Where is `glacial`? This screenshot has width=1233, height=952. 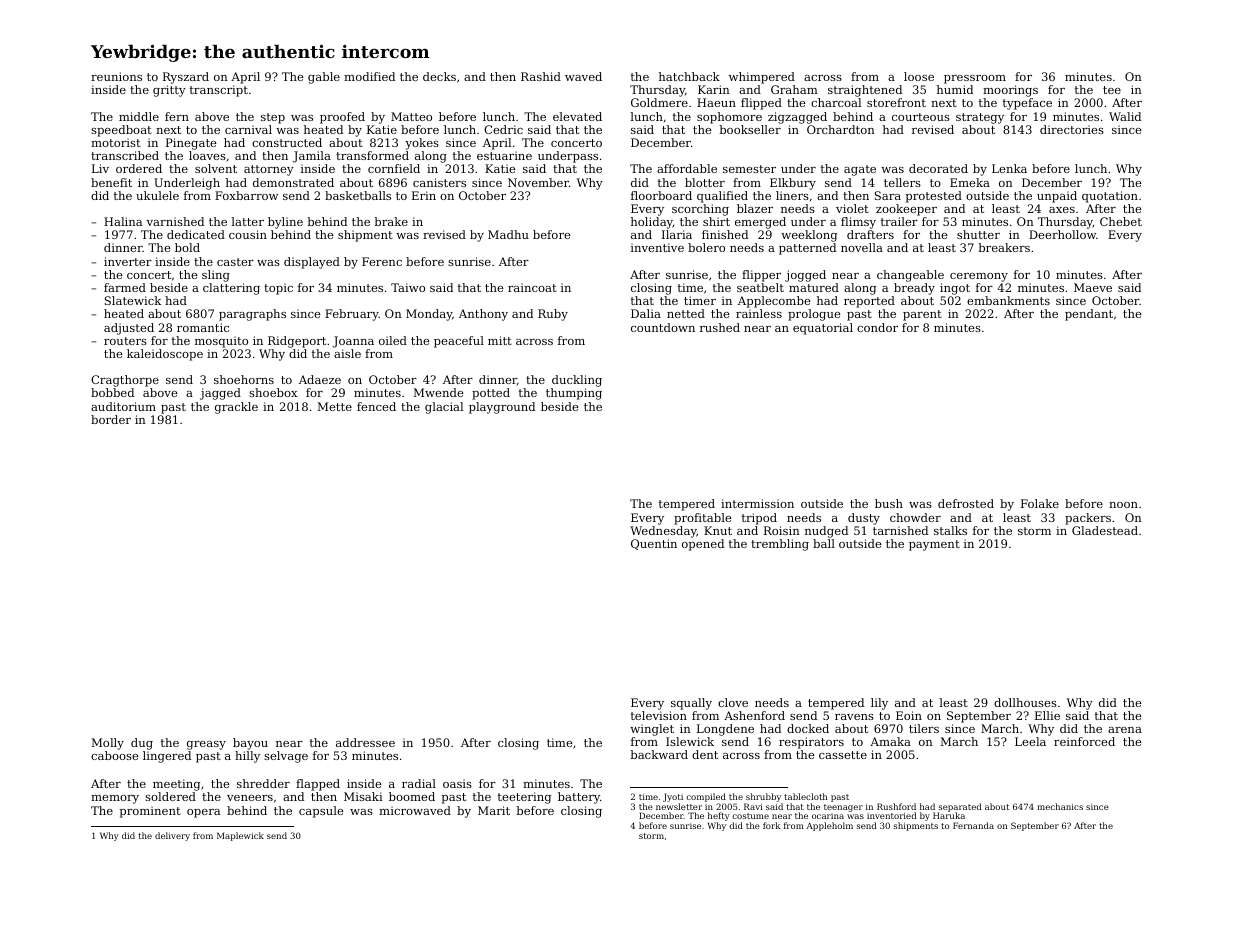
glacial is located at coordinates (444, 408).
